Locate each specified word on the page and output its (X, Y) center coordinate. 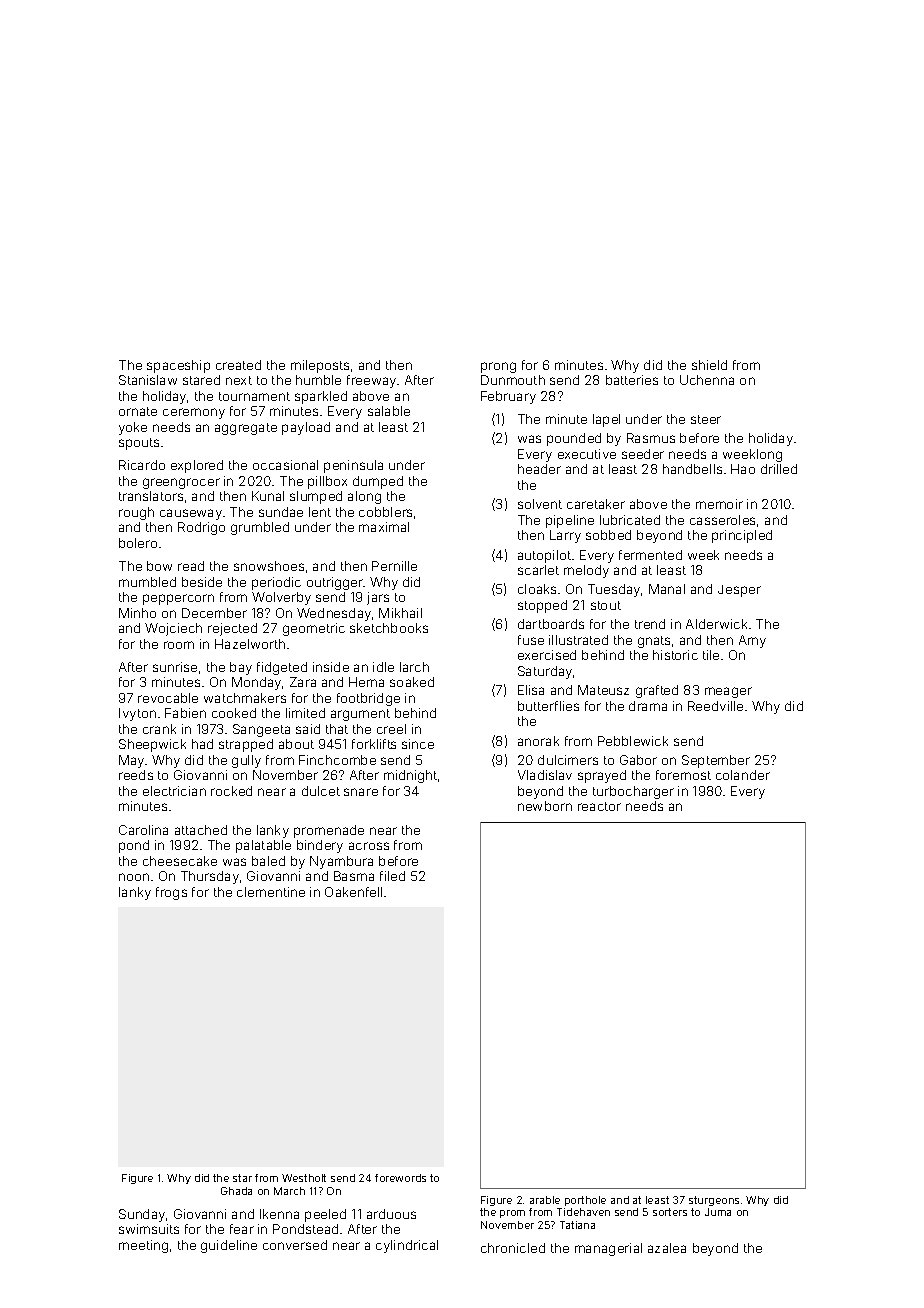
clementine (271, 892)
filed (392, 876)
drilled (779, 469)
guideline (229, 1246)
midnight (410, 776)
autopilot (544, 556)
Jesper (739, 591)
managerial (608, 1249)
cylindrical (407, 1246)
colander (743, 775)
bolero (138, 543)
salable (389, 411)
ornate (138, 411)
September (716, 761)
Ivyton (137, 714)
